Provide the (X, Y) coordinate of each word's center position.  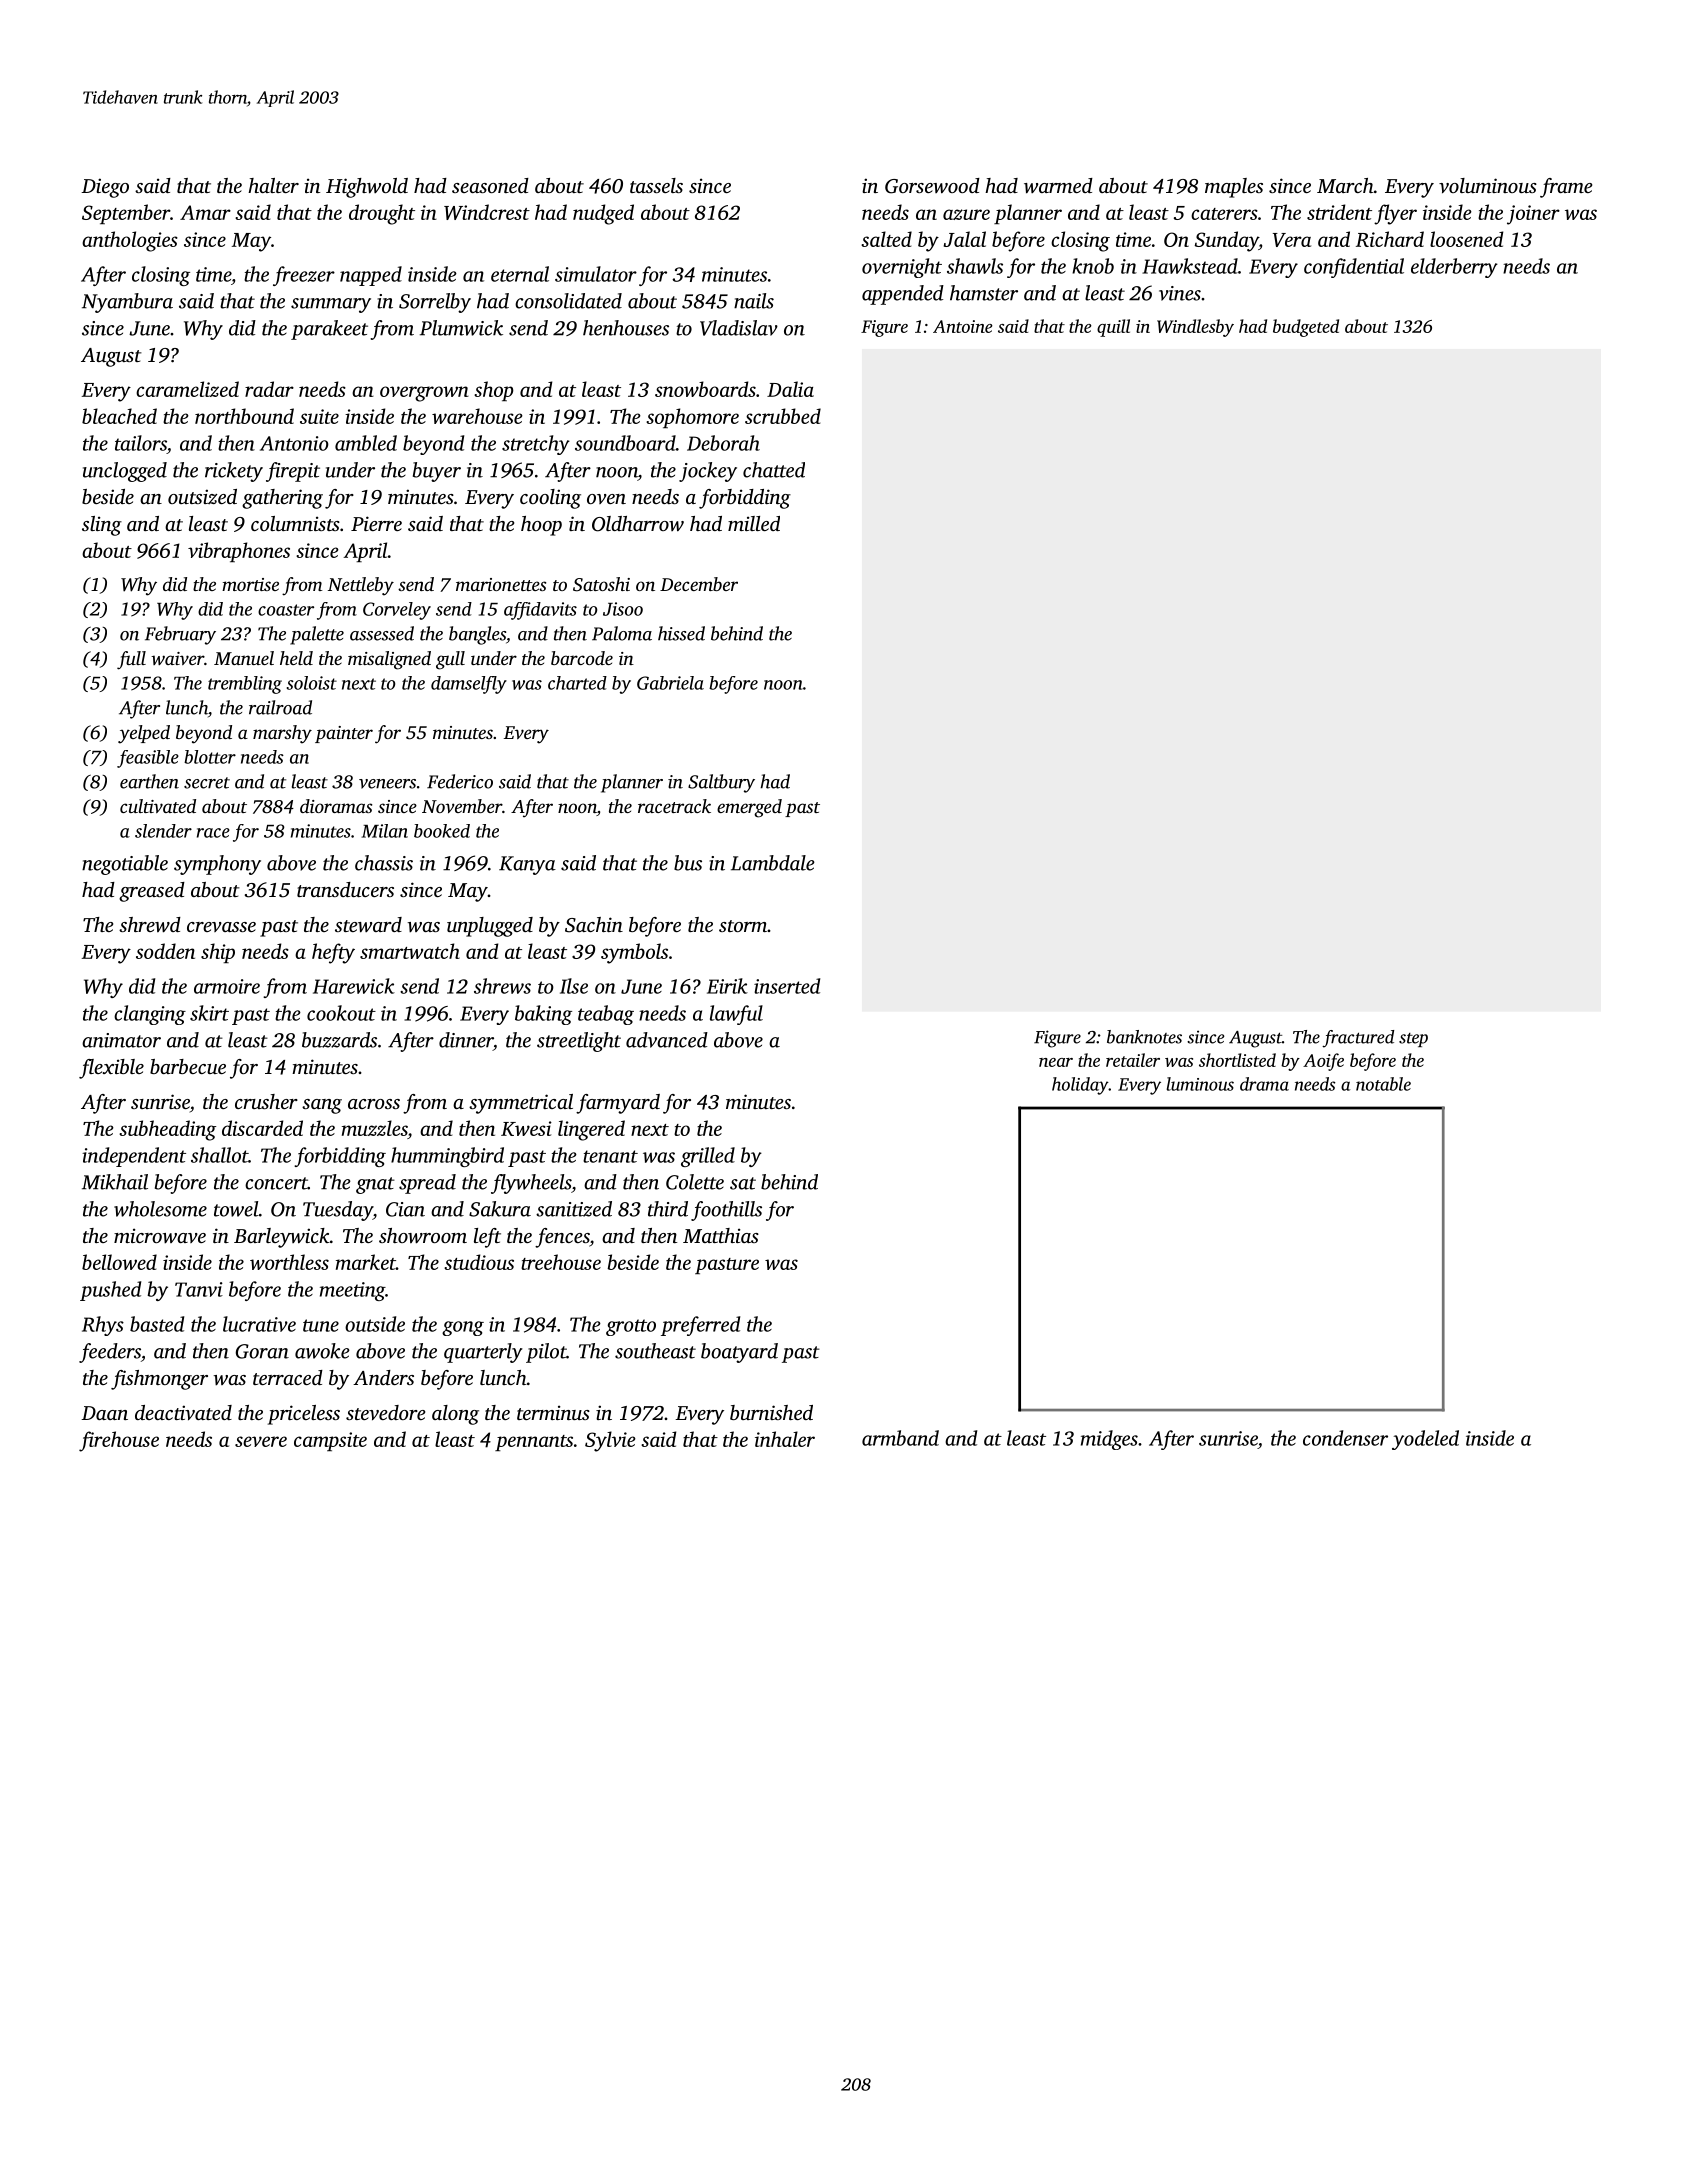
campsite (330, 1441)
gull (450, 660)
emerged (749, 808)
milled (754, 523)
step (1413, 1040)
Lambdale (773, 863)
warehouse (477, 416)
